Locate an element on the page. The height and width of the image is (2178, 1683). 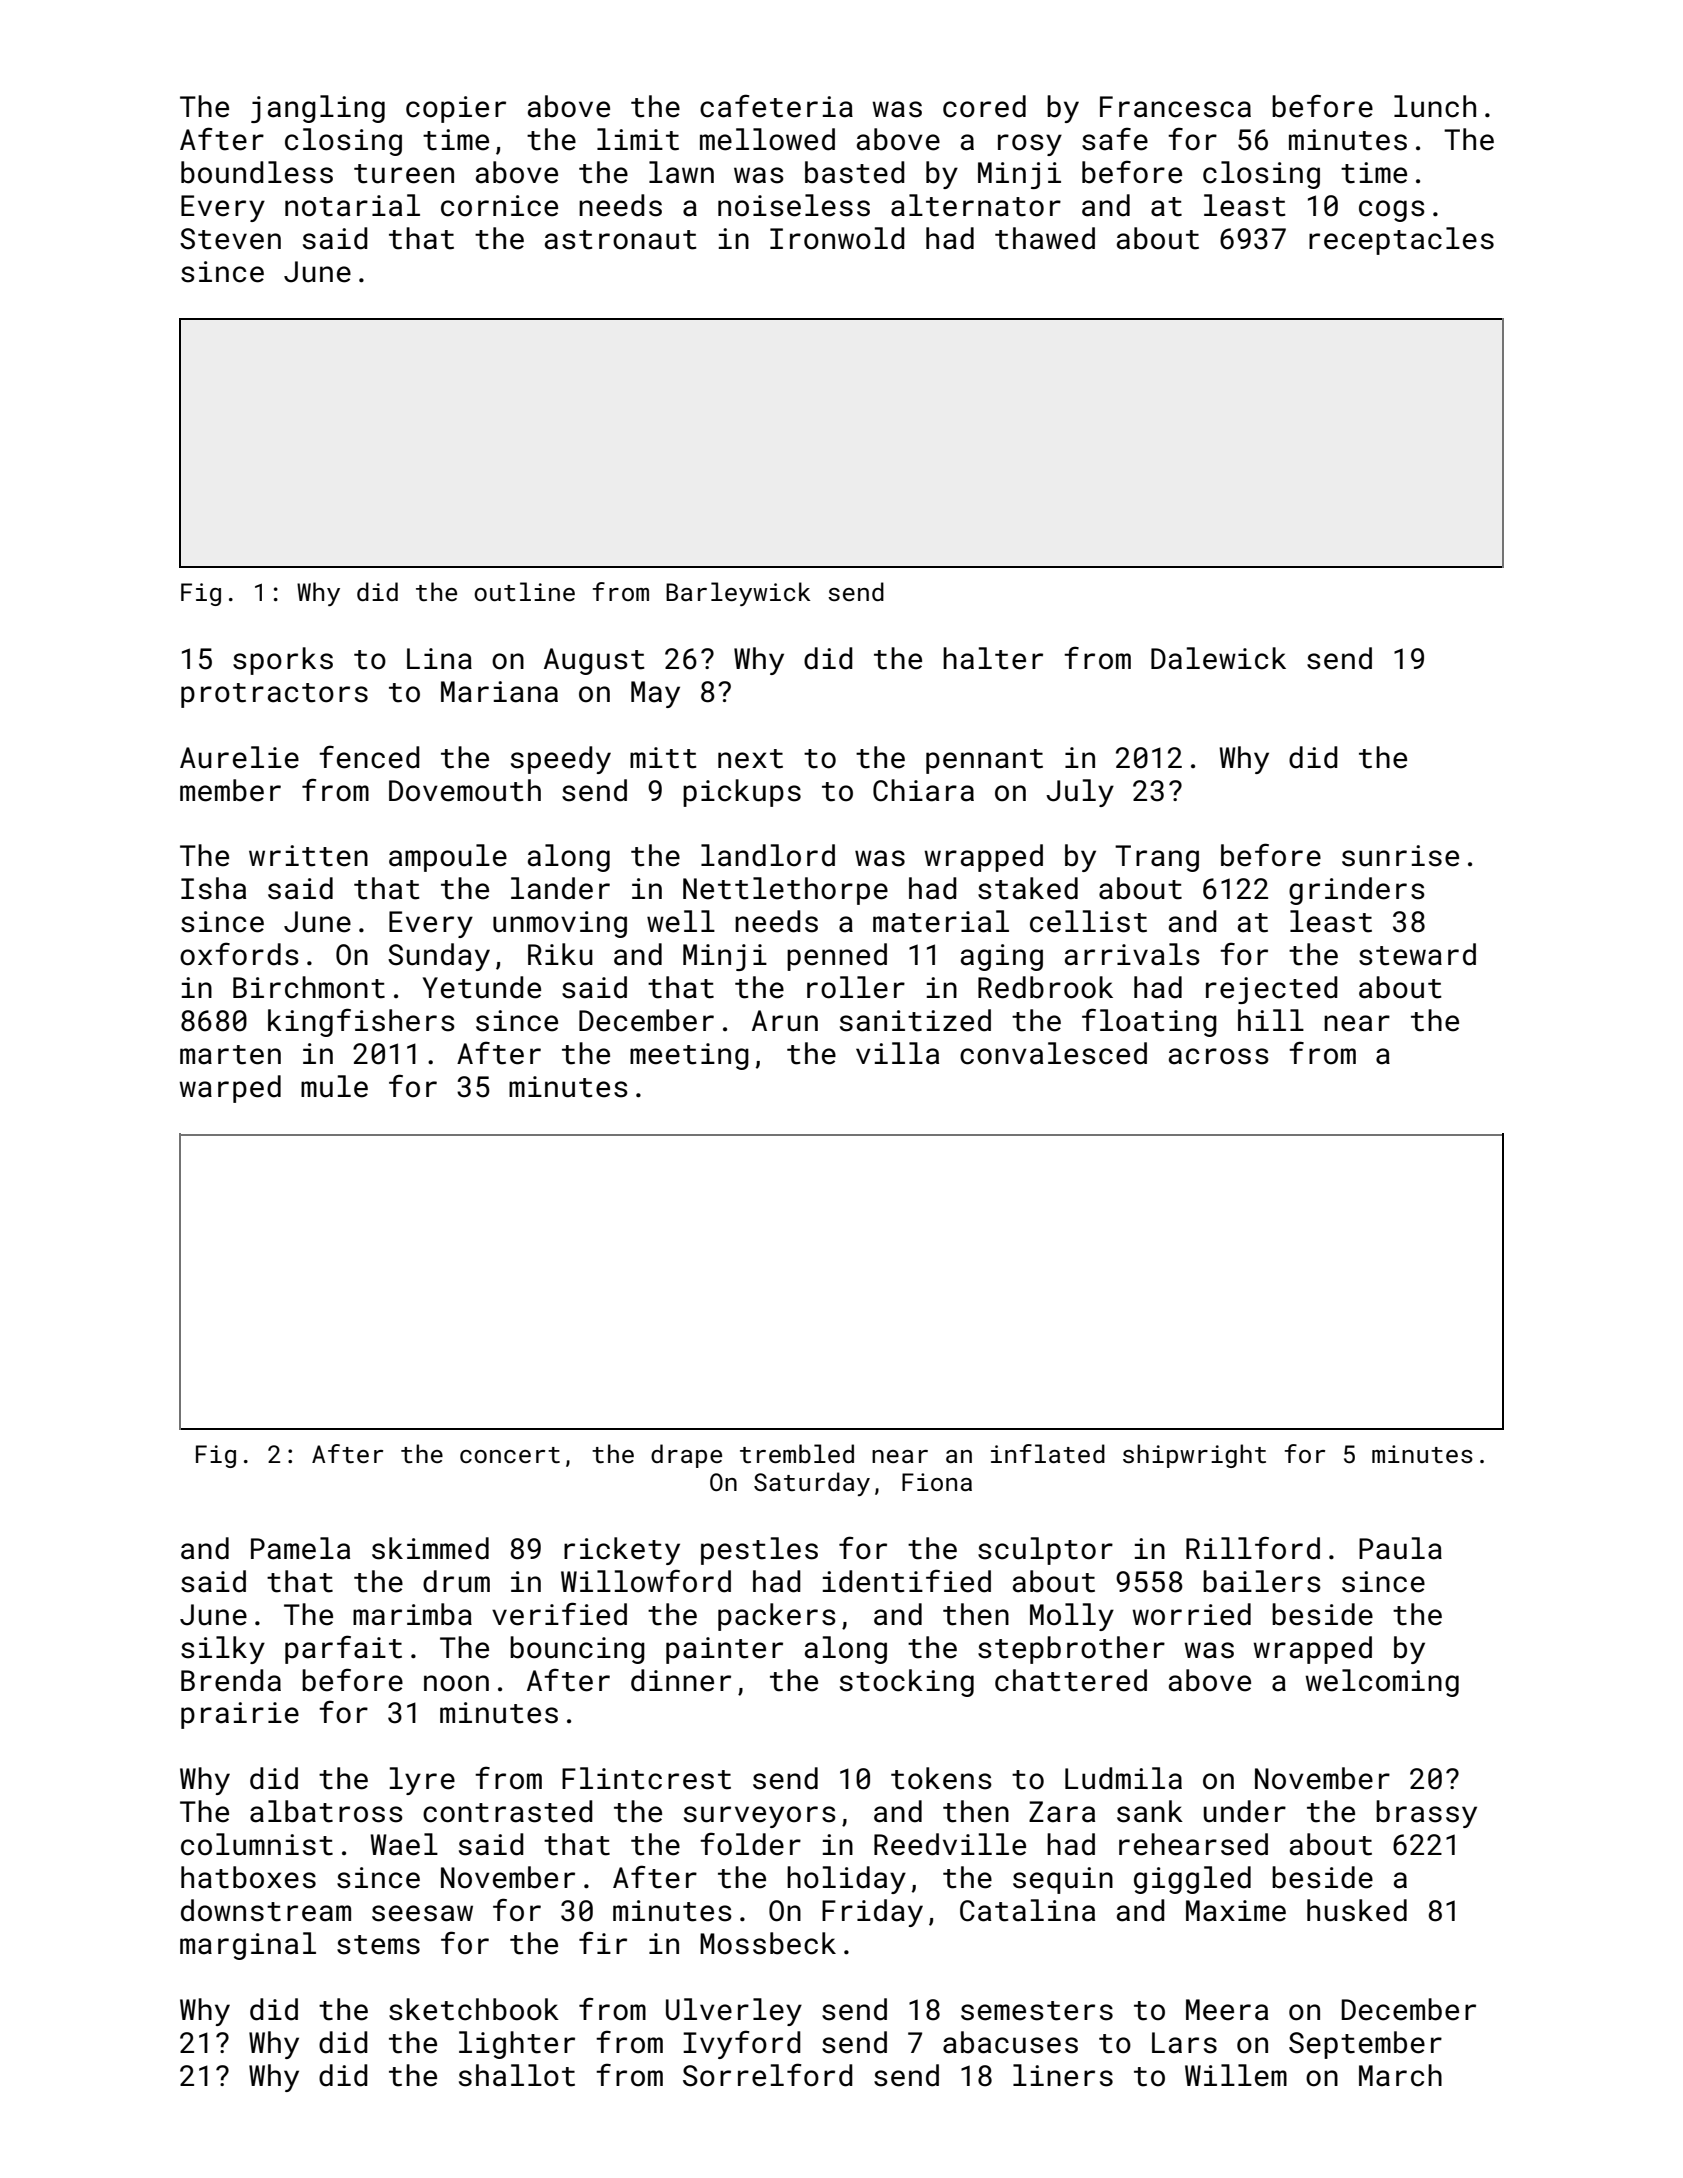
grinders is located at coordinates (1357, 891).
